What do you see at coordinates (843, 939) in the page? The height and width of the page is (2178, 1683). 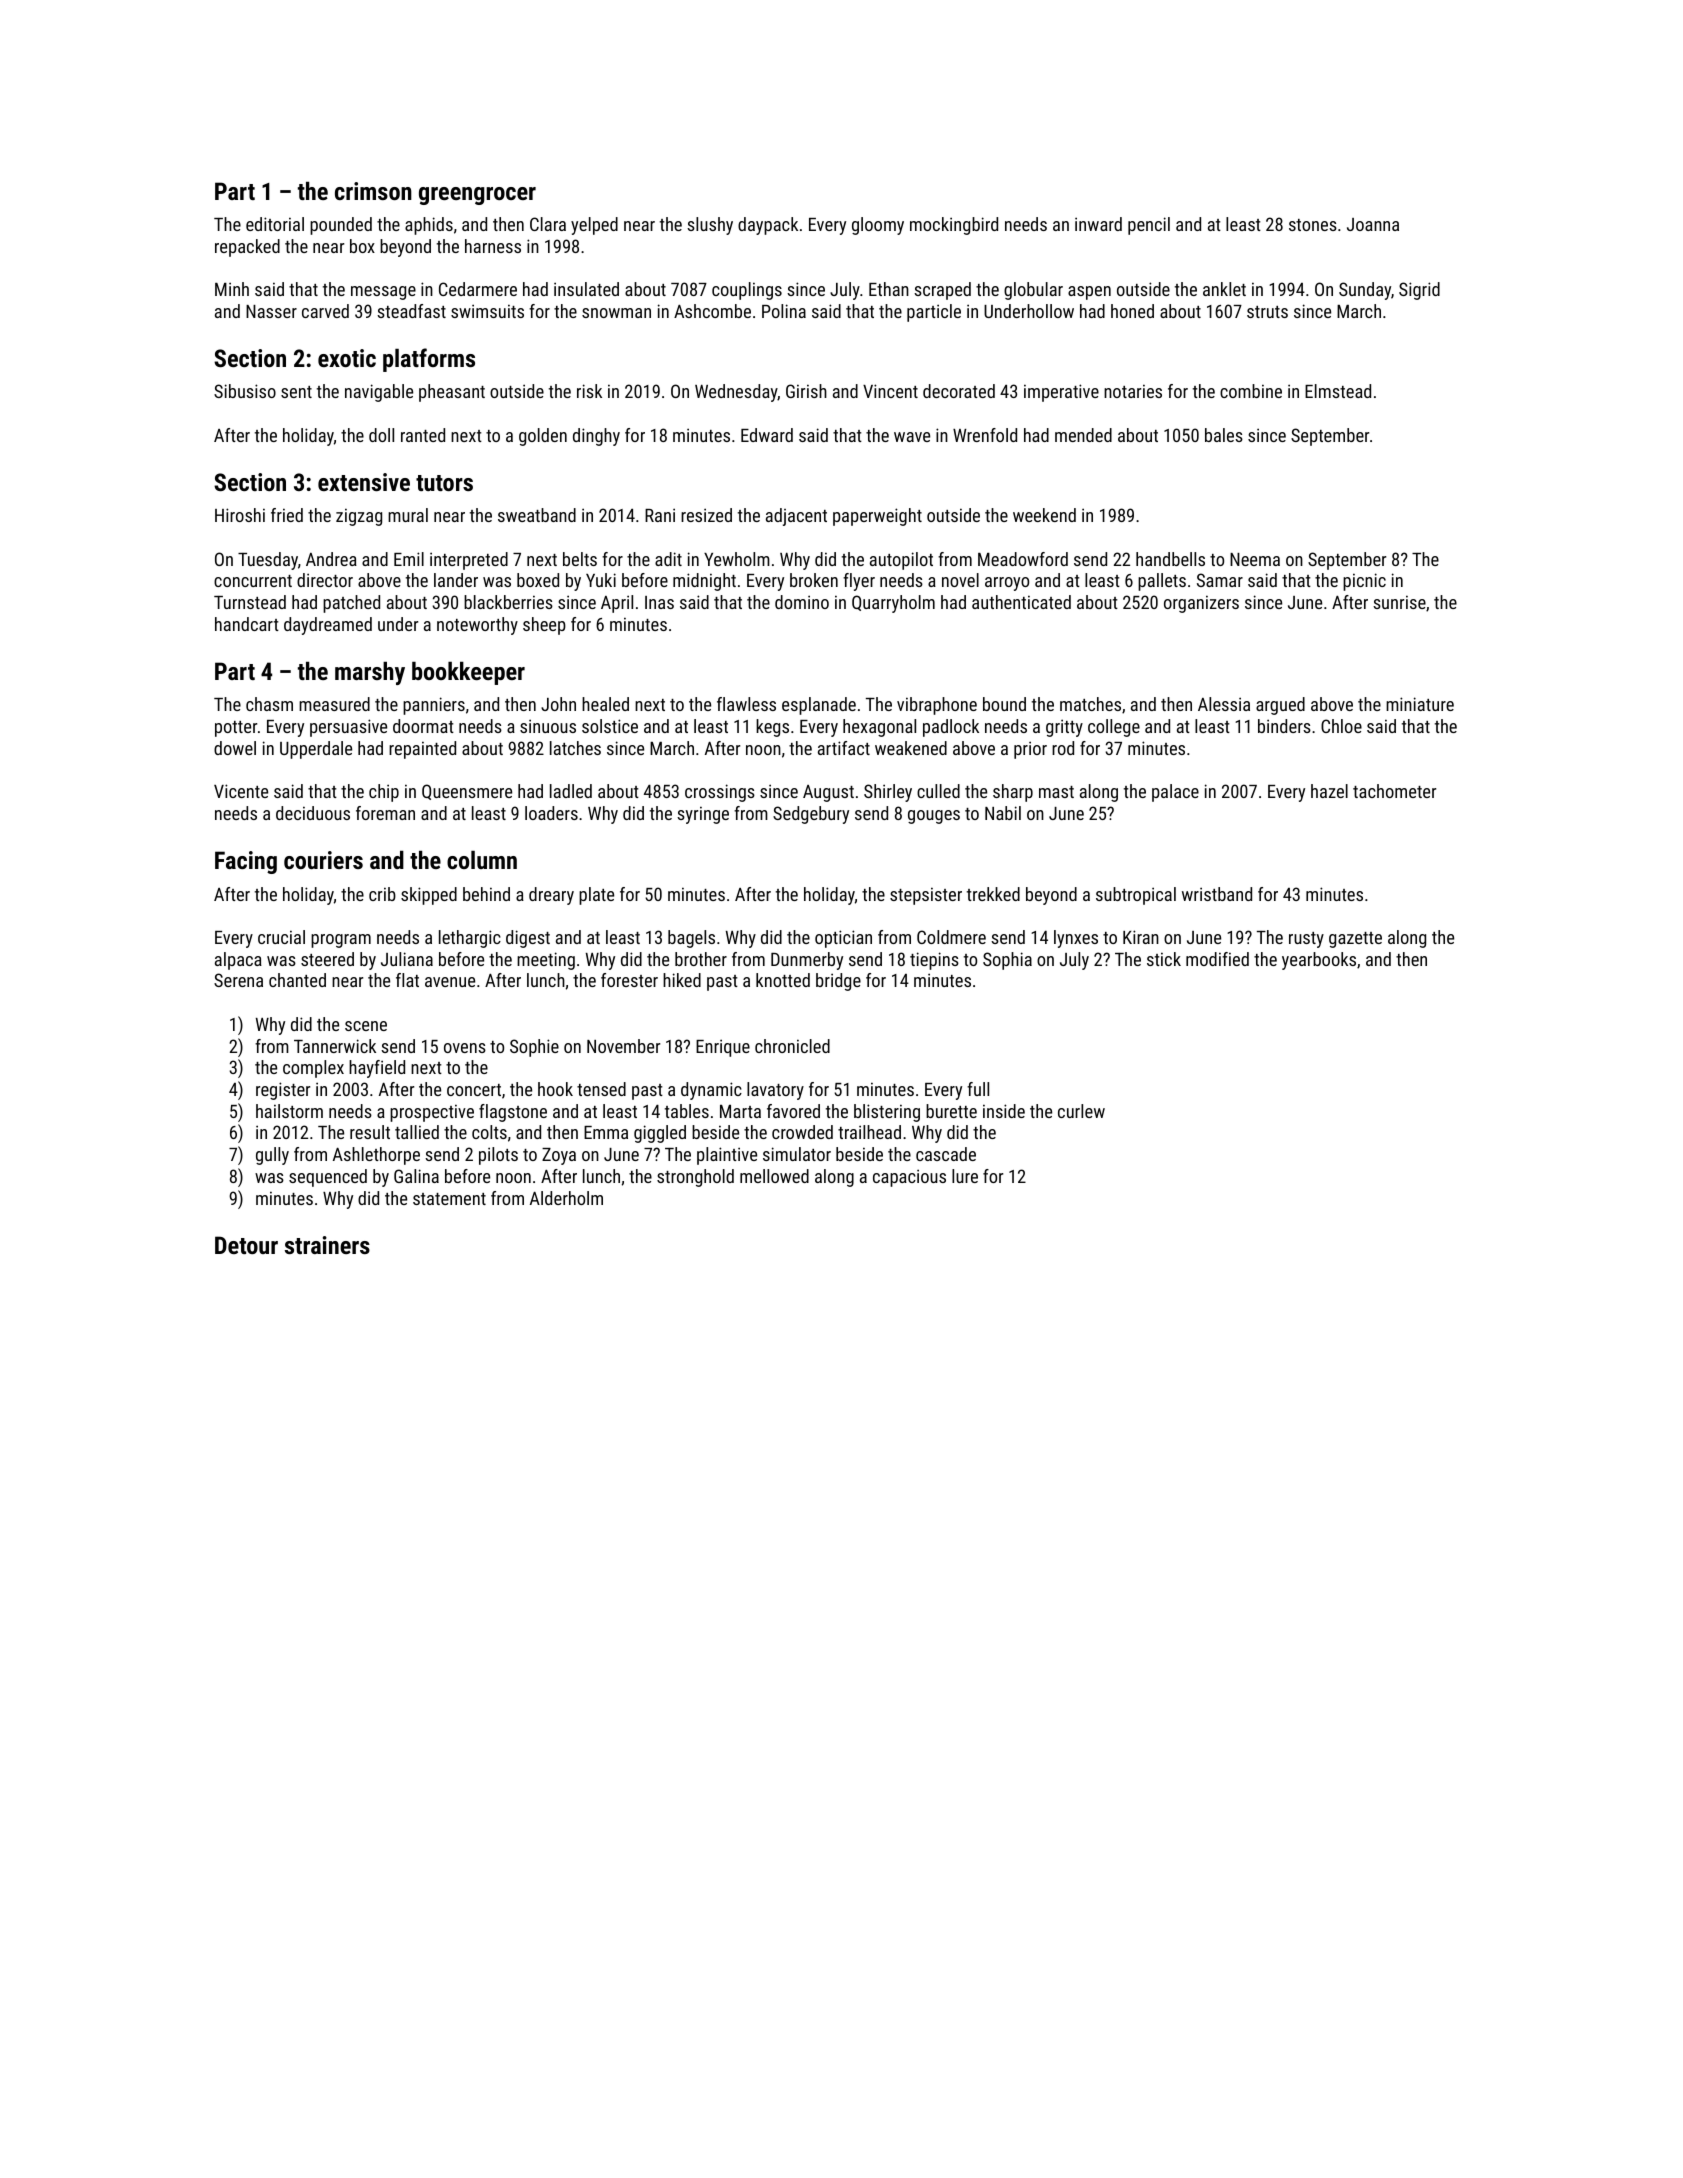 I see `optician` at bounding box center [843, 939].
